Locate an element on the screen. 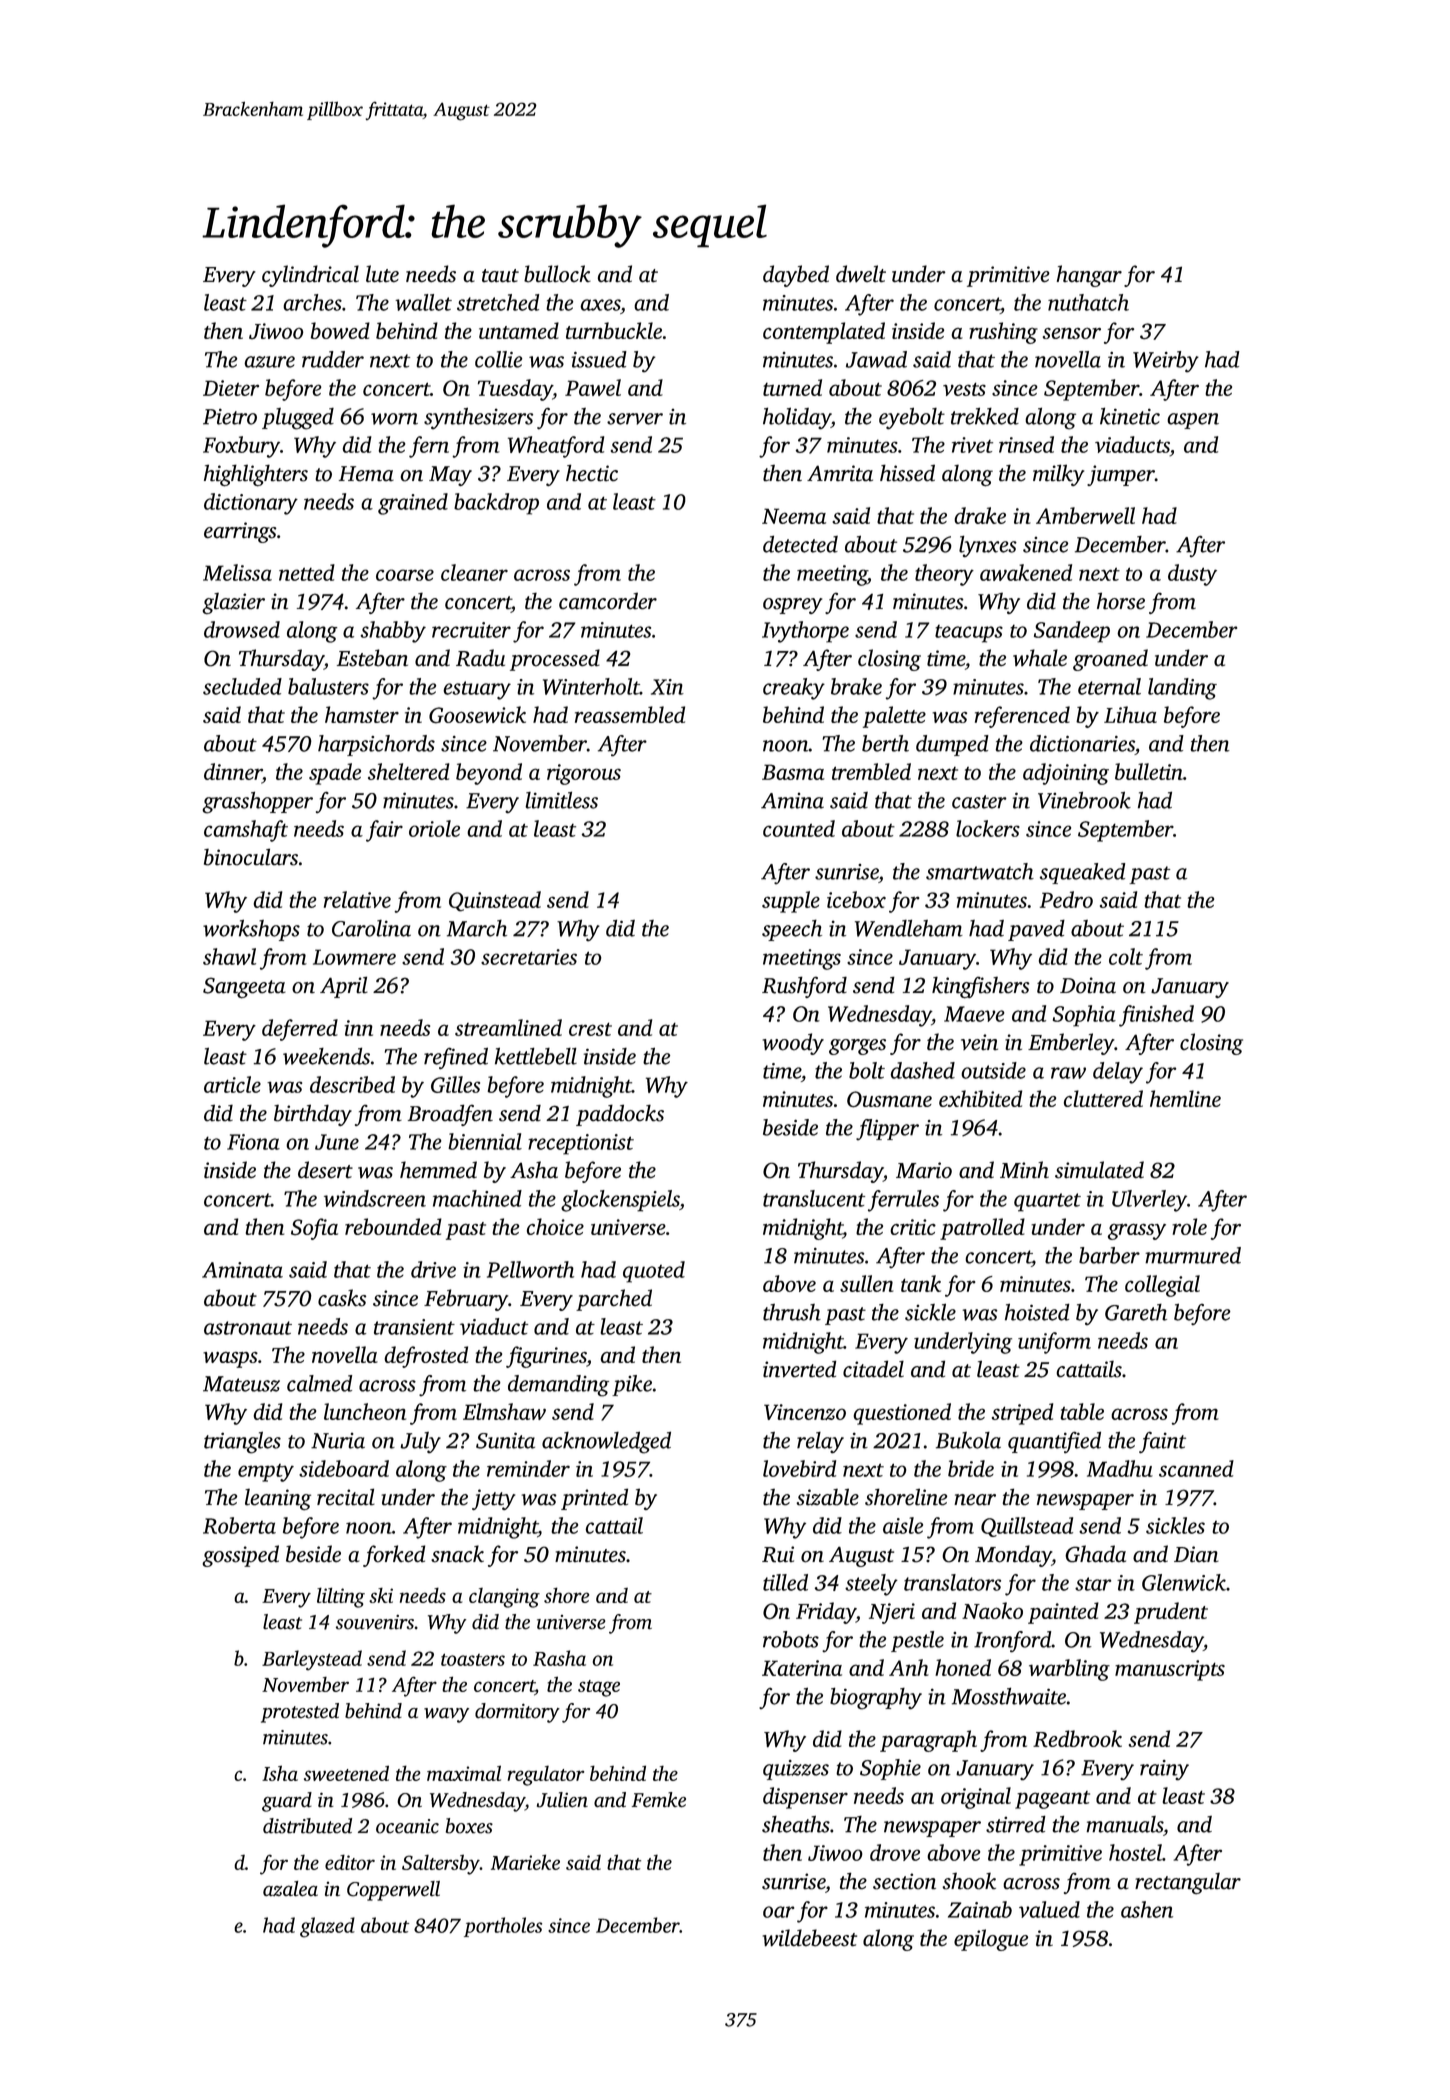  hangar is located at coordinates (1089, 276).
